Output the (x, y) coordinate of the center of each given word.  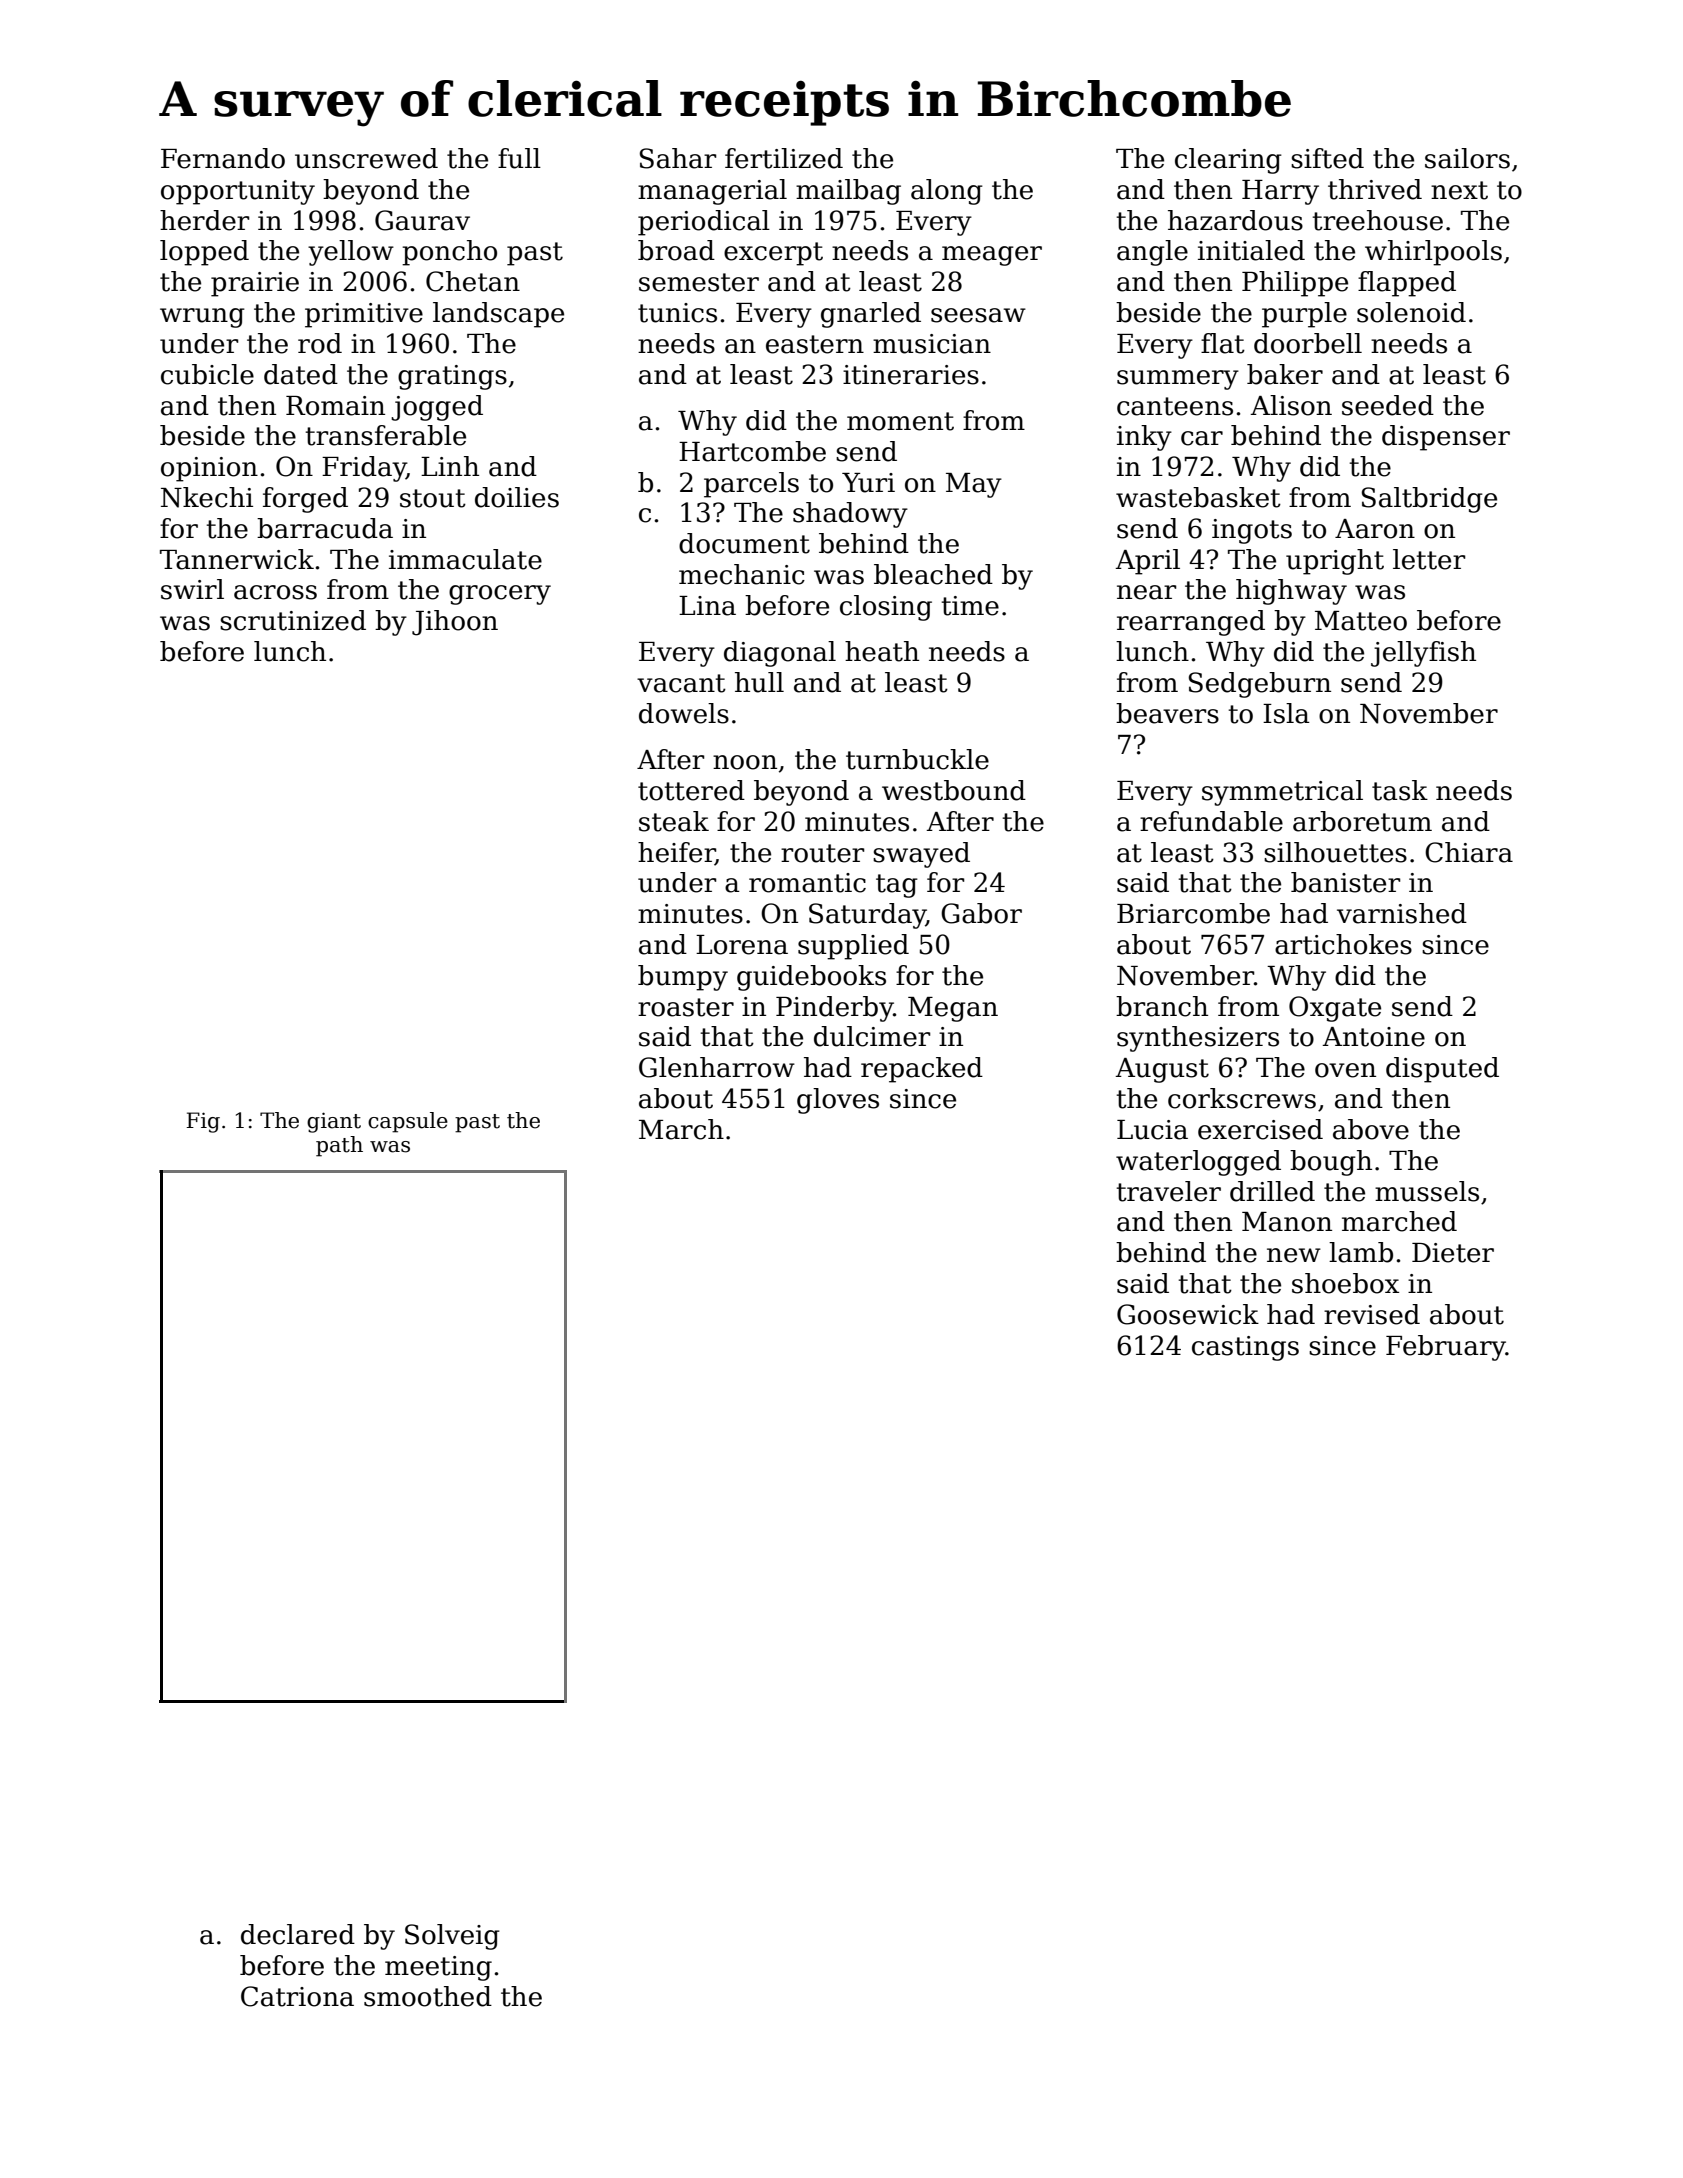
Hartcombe (752, 451)
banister (1346, 882)
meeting (438, 1968)
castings (1245, 1348)
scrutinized (293, 620)
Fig (203, 1122)
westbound (954, 790)
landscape (498, 315)
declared (298, 1934)
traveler (1169, 1191)
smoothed (428, 1996)
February (1446, 1348)
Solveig (452, 1937)
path (339, 1146)
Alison (1291, 405)
